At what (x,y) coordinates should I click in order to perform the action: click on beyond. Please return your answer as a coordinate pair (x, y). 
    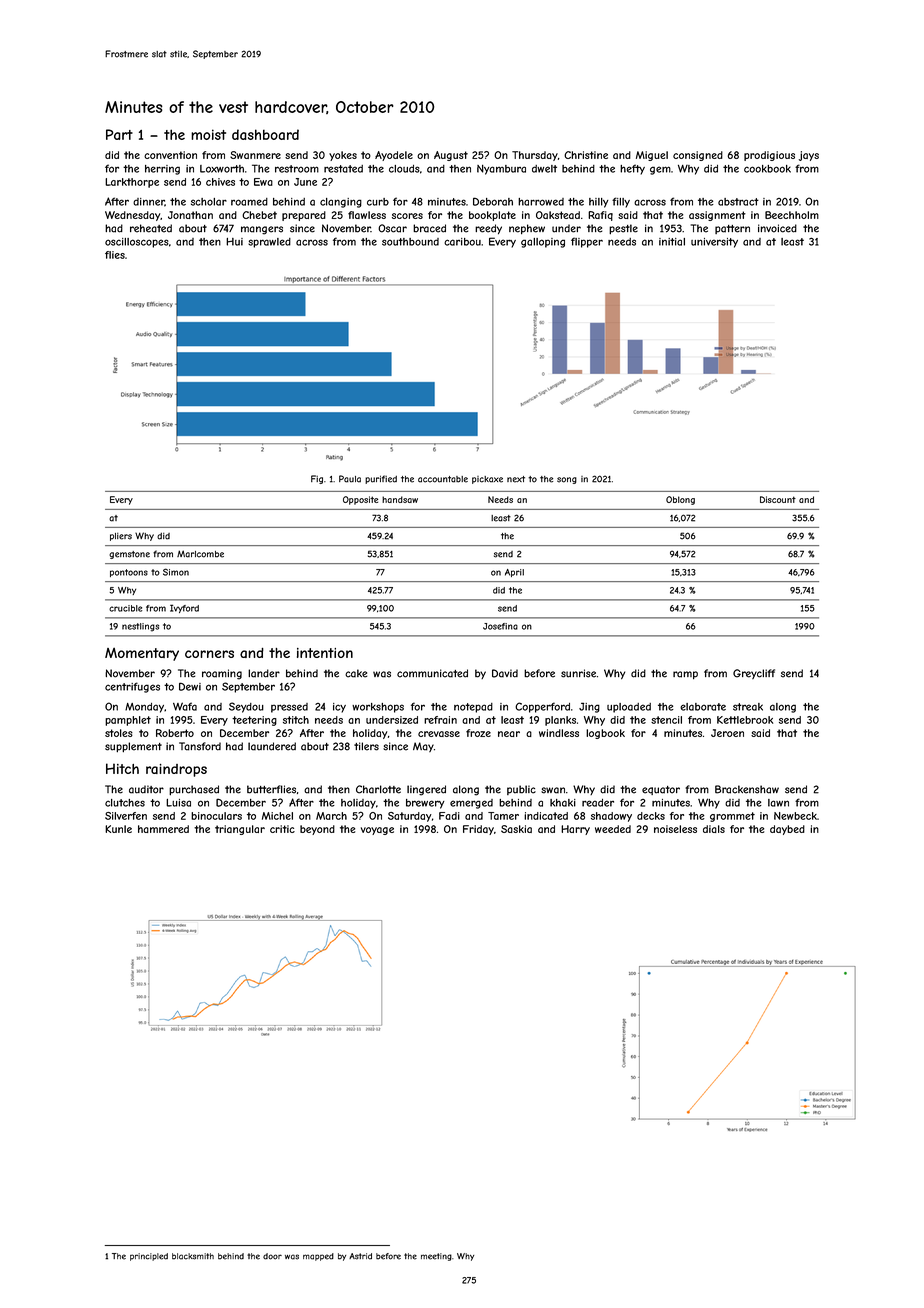
    Looking at the image, I should click on (317, 830).
